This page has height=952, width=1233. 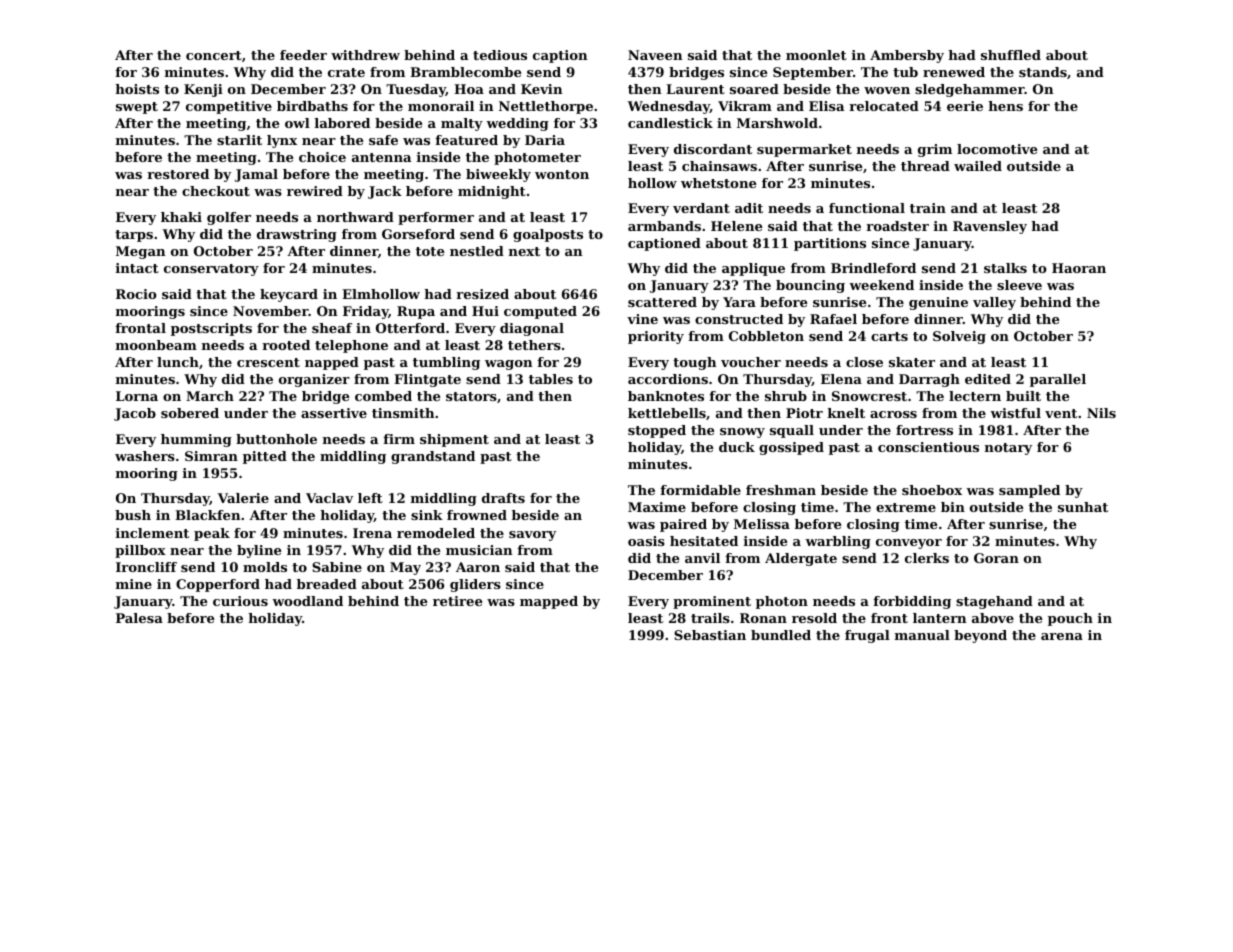 I want to click on Maxime, so click(x=657, y=507).
